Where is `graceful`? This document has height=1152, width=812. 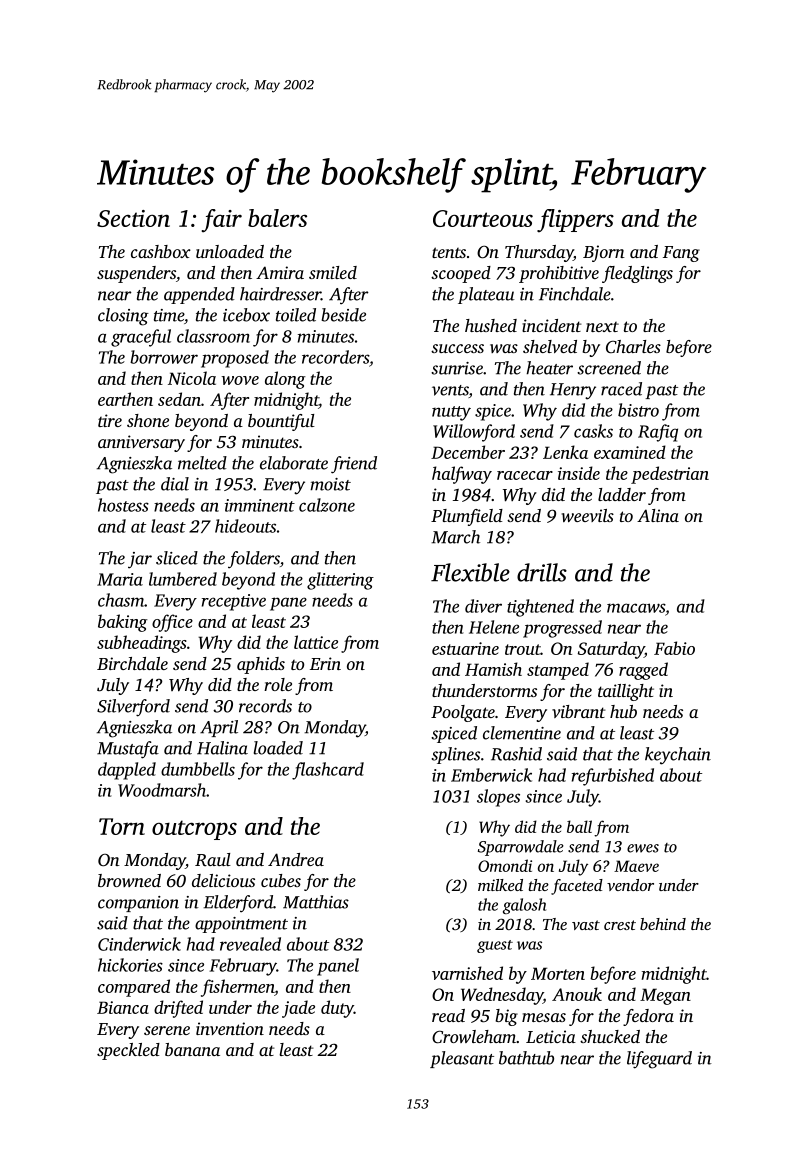 graceful is located at coordinates (141, 338).
